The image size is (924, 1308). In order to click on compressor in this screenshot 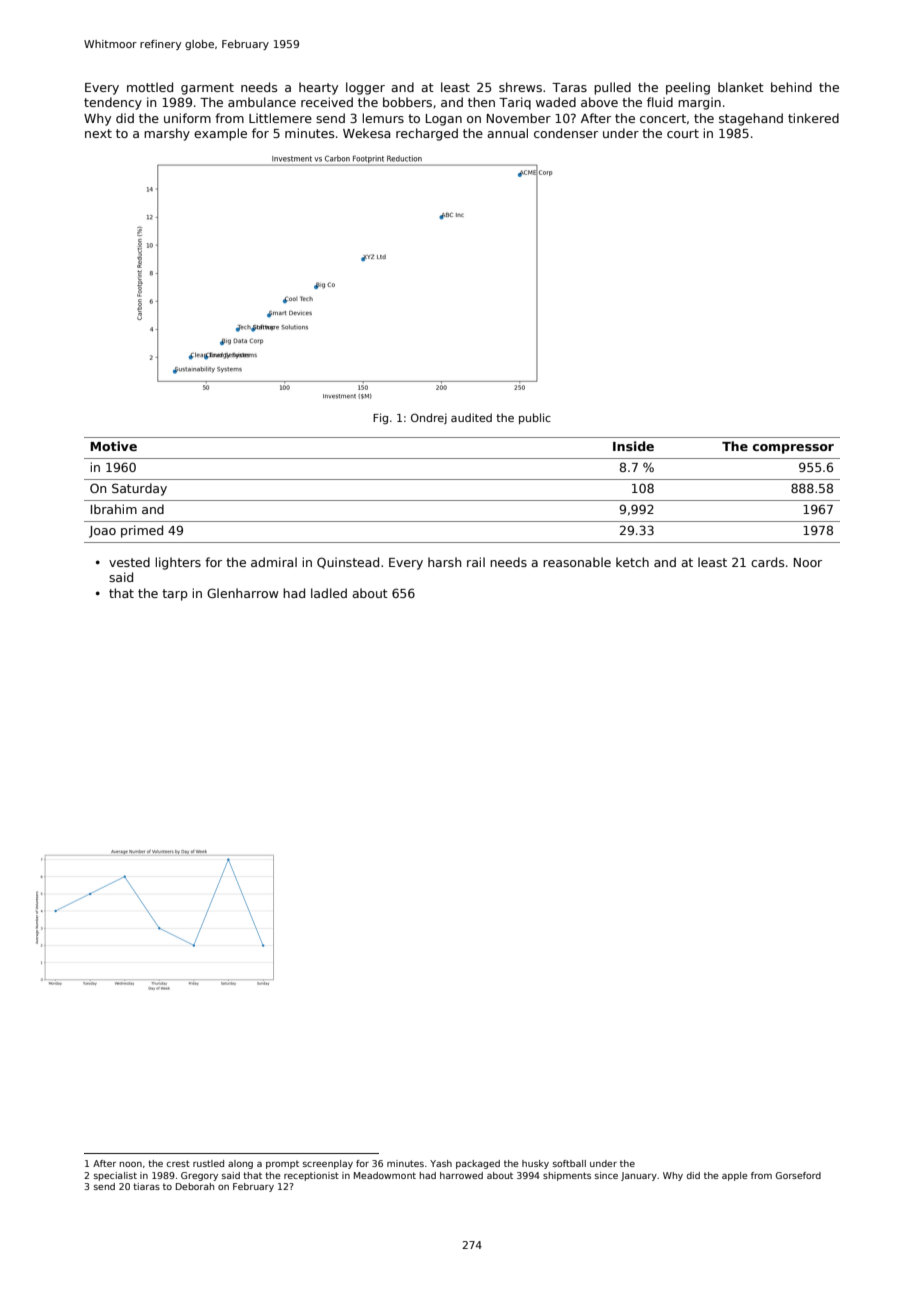, I will do `click(793, 449)`.
